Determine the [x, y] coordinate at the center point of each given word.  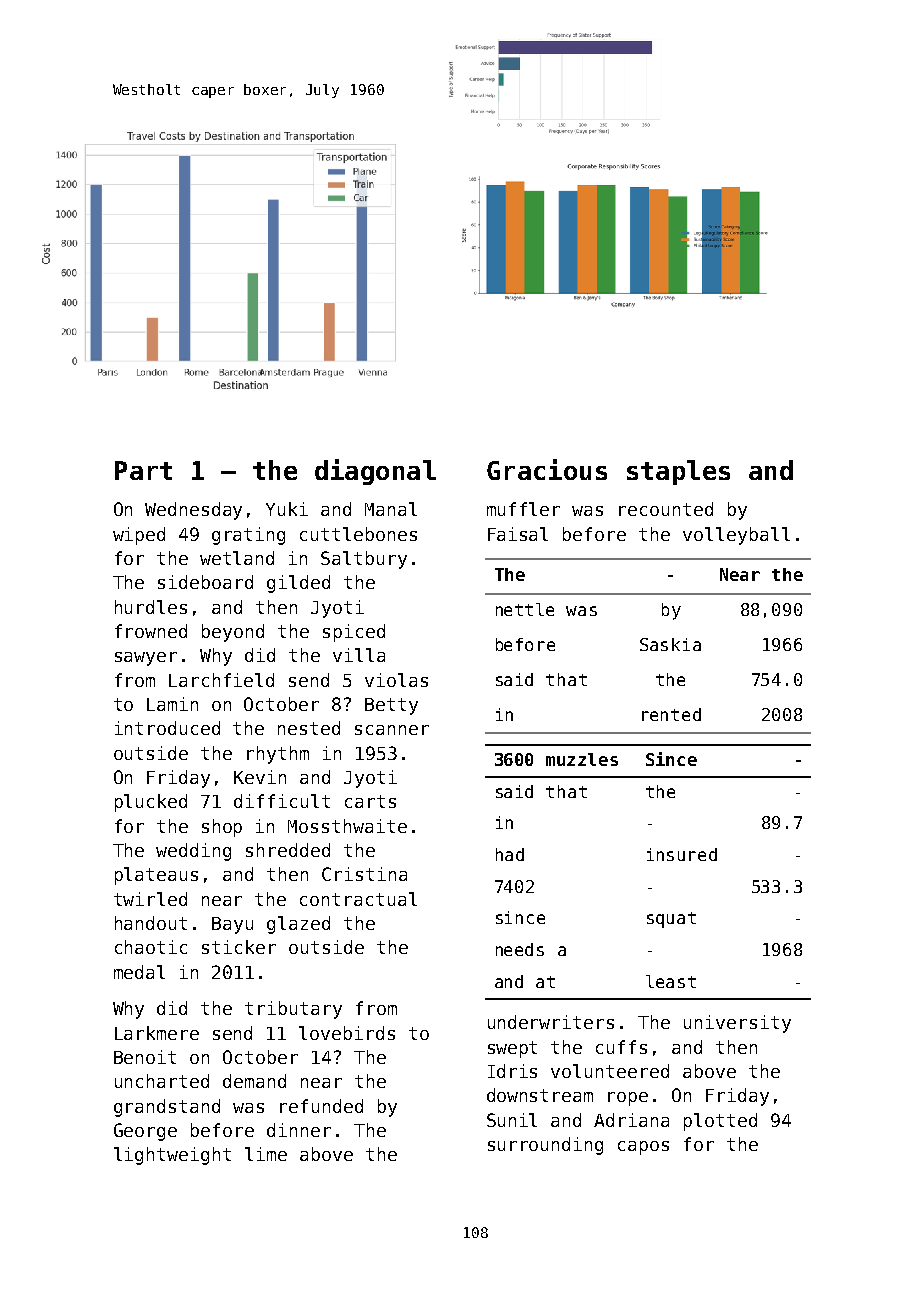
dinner [299, 1130]
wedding [193, 852]
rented [671, 714]
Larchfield [221, 680]
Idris [512, 1071]
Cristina [364, 874]
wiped [139, 536]
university [737, 1024]
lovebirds [347, 1033]
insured [682, 854]
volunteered [610, 1071]
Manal [391, 509]
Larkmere [157, 1033]
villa [359, 655]
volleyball [736, 536]
